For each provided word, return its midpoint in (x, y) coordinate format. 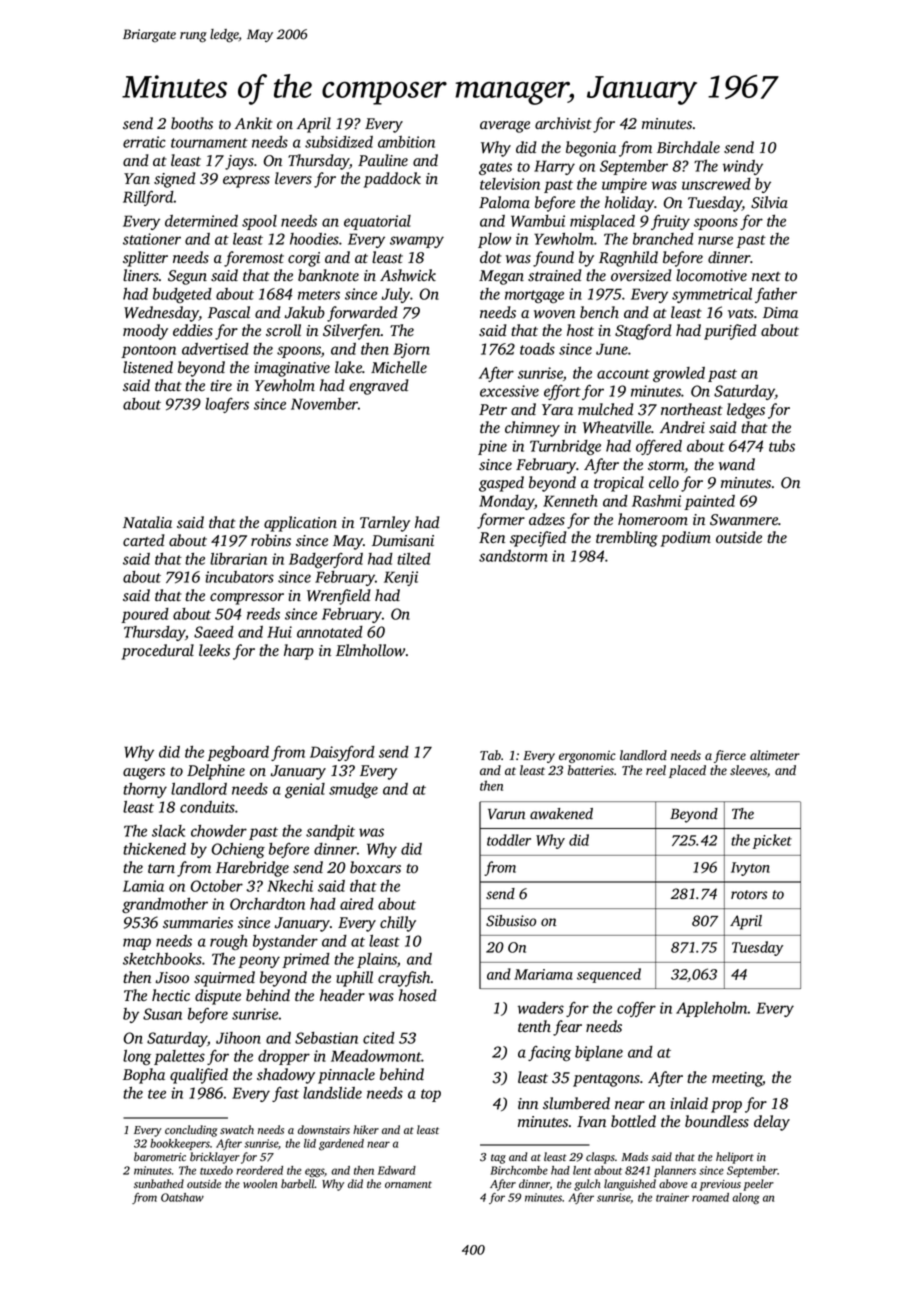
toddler (509, 840)
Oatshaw (182, 1197)
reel (656, 770)
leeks (214, 650)
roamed (710, 1197)
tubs (782, 446)
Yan (137, 178)
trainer (672, 1197)
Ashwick (408, 275)
